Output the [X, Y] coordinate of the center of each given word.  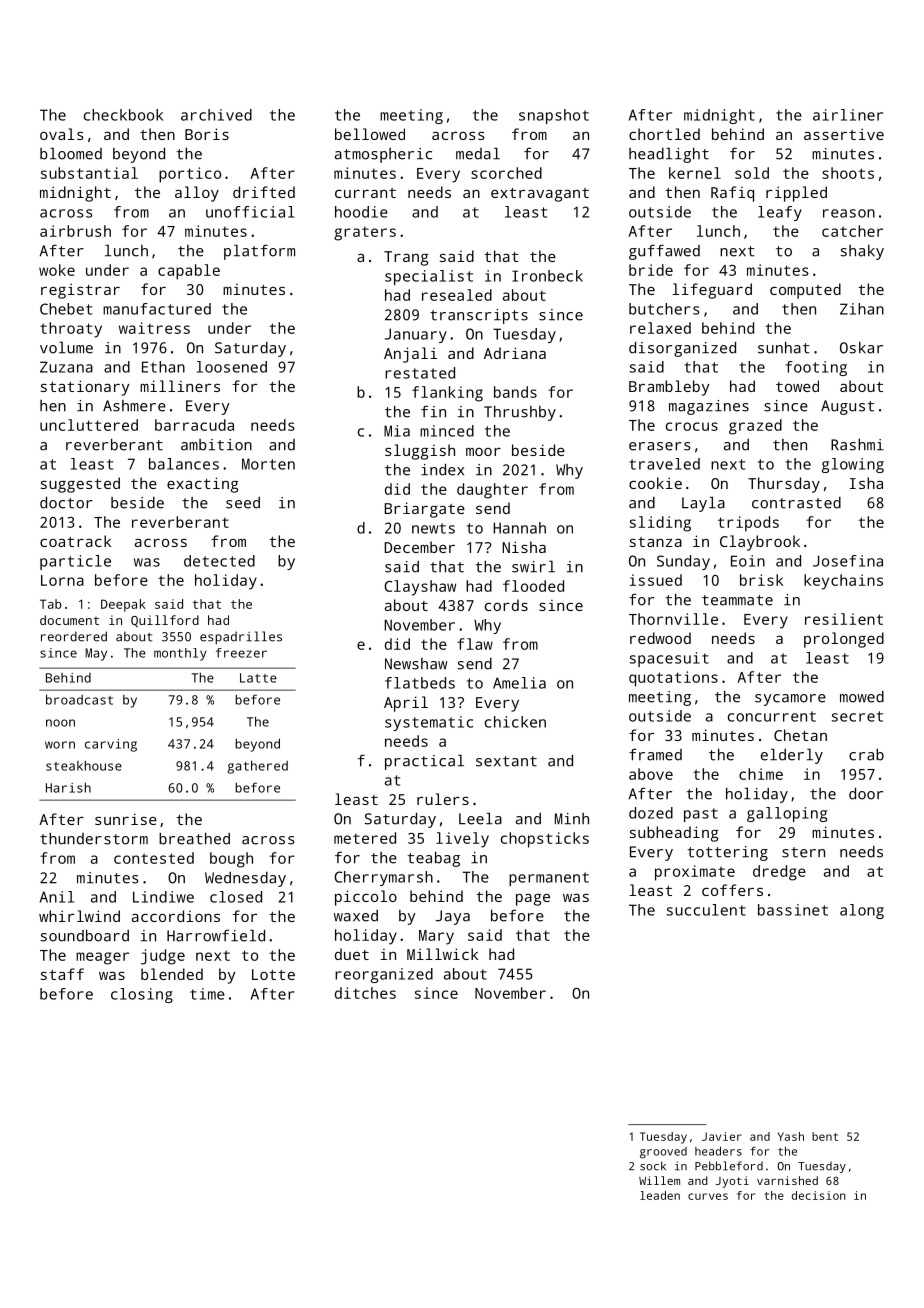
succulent [706, 910]
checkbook [123, 115]
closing [142, 995]
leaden [660, 1195]
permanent [549, 879]
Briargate [424, 510]
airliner [848, 115]
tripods [748, 524]
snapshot [554, 116]
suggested [80, 485]
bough [231, 860]
